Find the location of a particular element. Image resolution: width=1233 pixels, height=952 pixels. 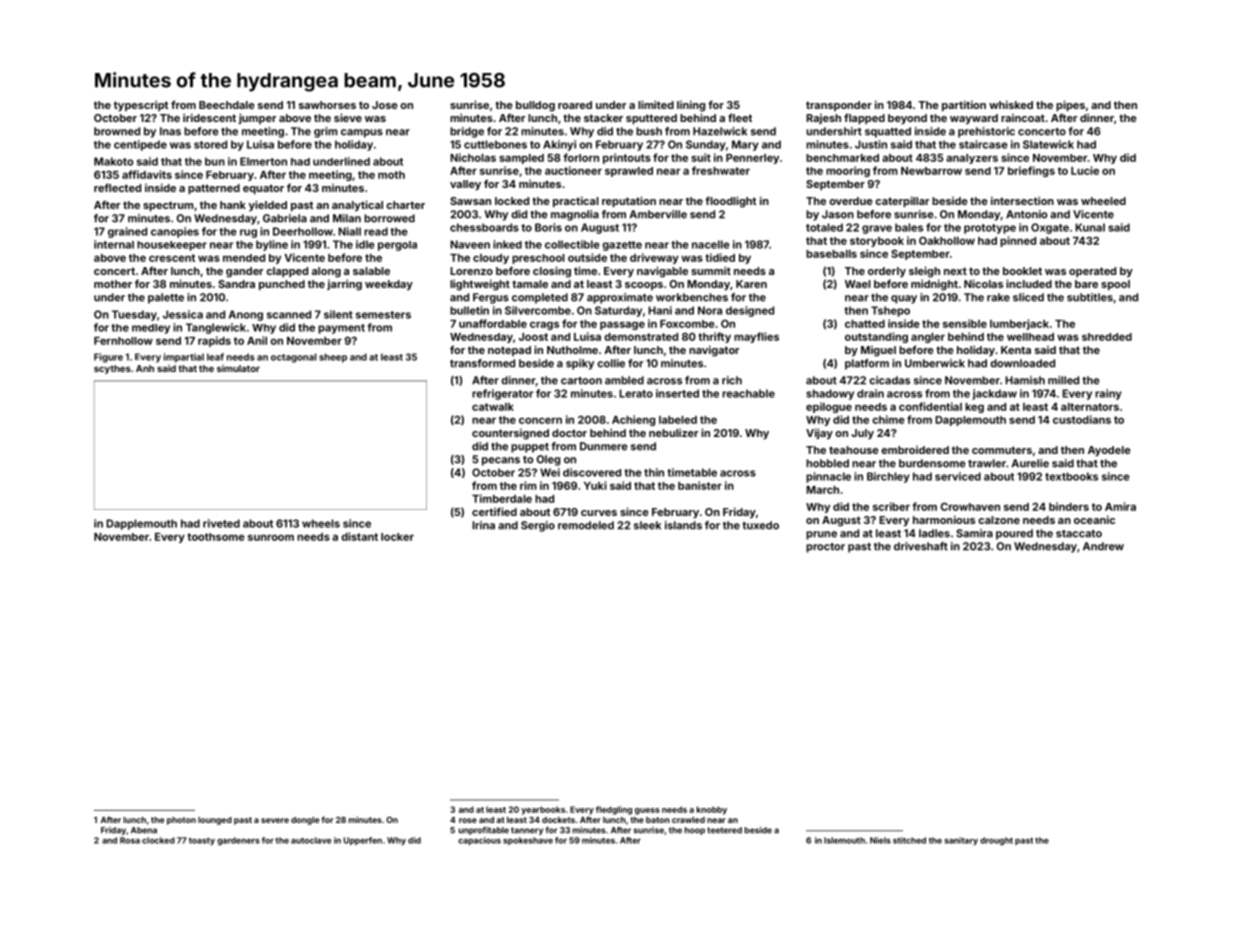

equator is located at coordinates (263, 189).
